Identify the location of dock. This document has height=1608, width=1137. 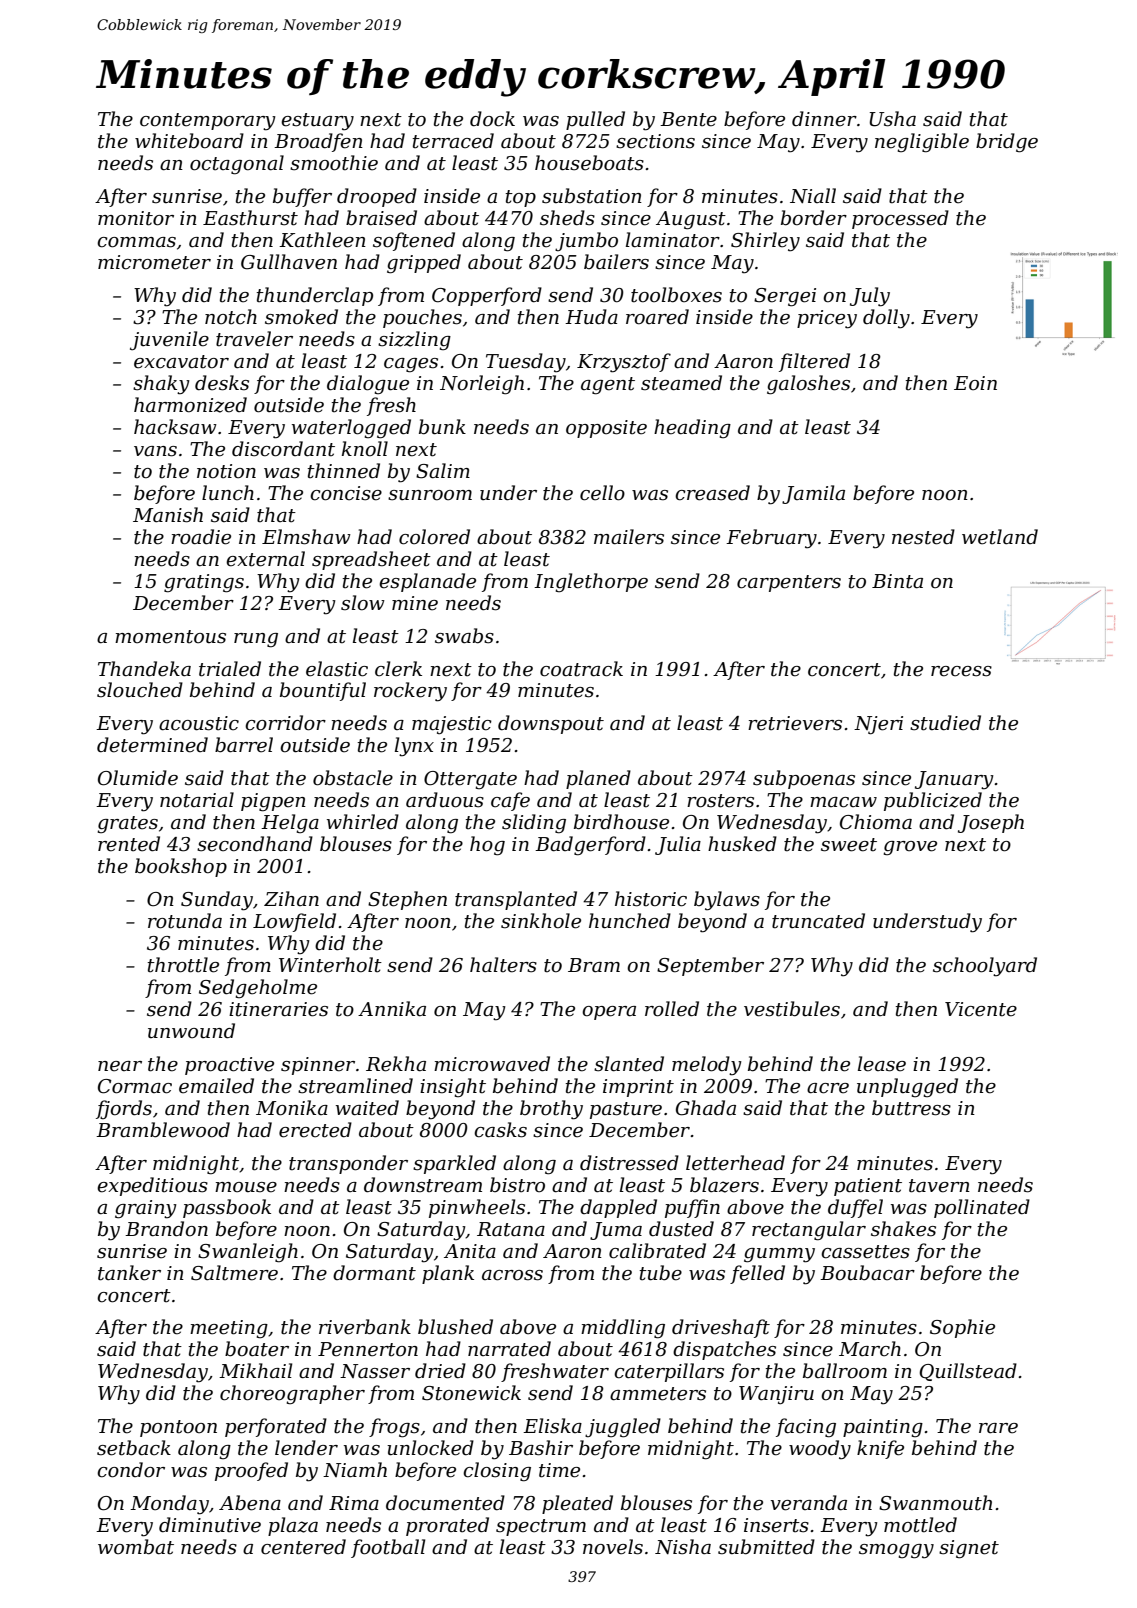
(492, 119).
